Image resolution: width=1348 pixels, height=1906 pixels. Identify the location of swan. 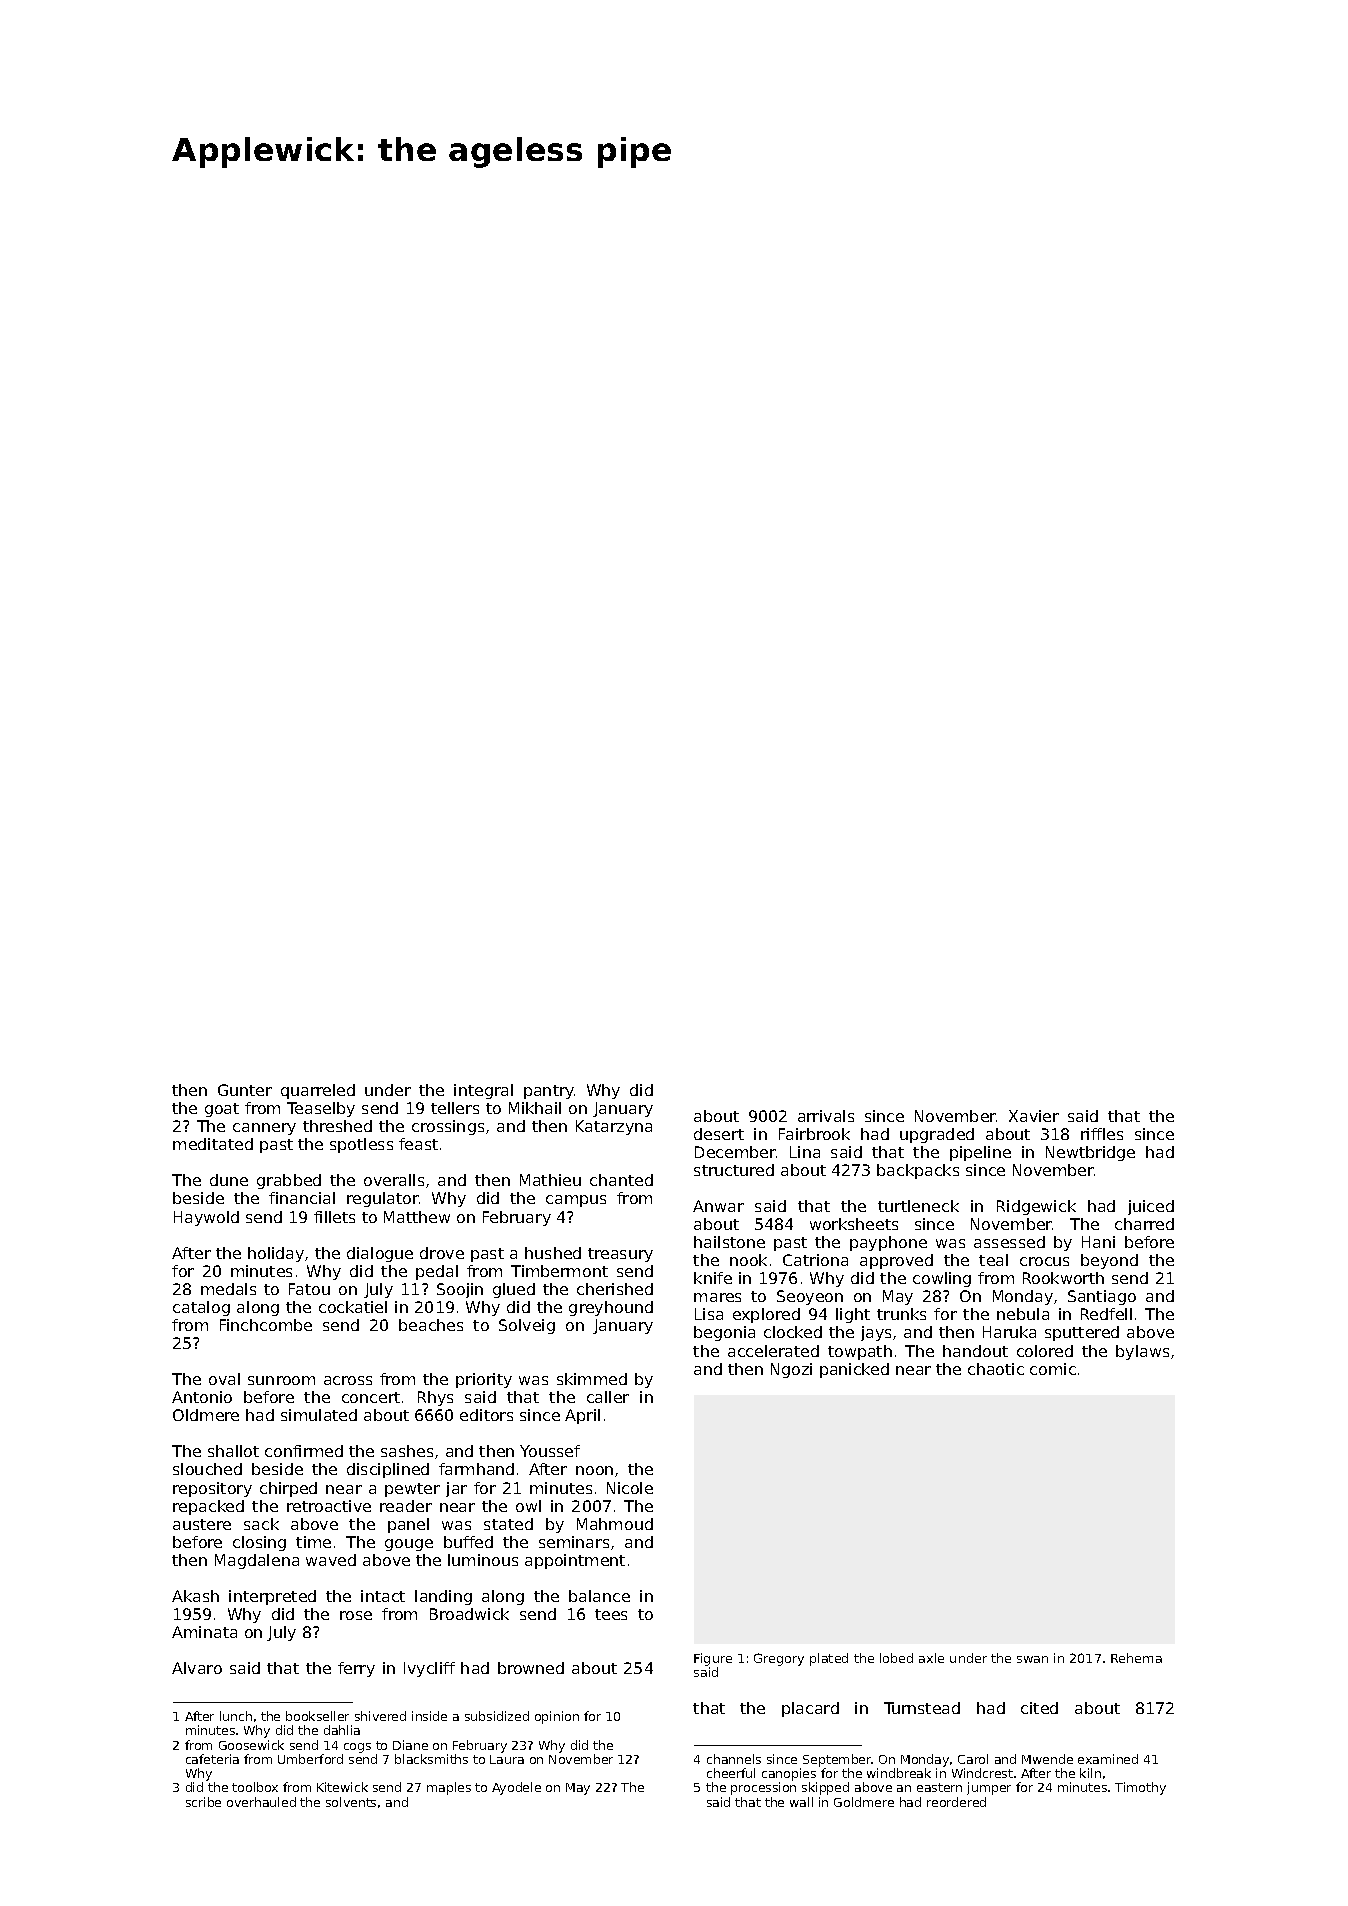
(1032, 1659).
